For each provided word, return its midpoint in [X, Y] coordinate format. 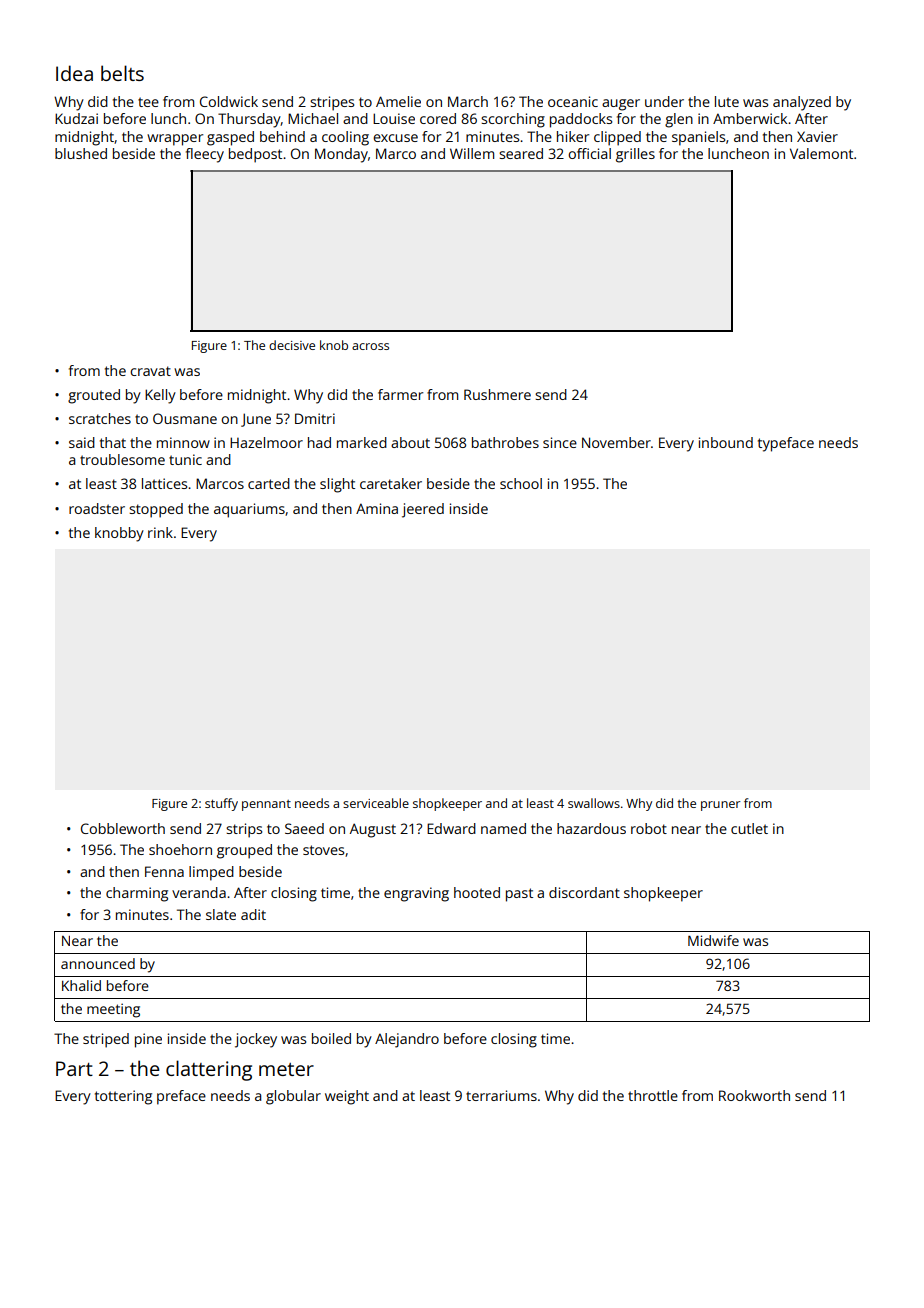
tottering [123, 1097]
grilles [635, 155]
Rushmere [497, 394]
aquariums [249, 510]
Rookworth [754, 1095]
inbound [726, 442]
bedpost [255, 155]
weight [347, 1097]
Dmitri [315, 418]
